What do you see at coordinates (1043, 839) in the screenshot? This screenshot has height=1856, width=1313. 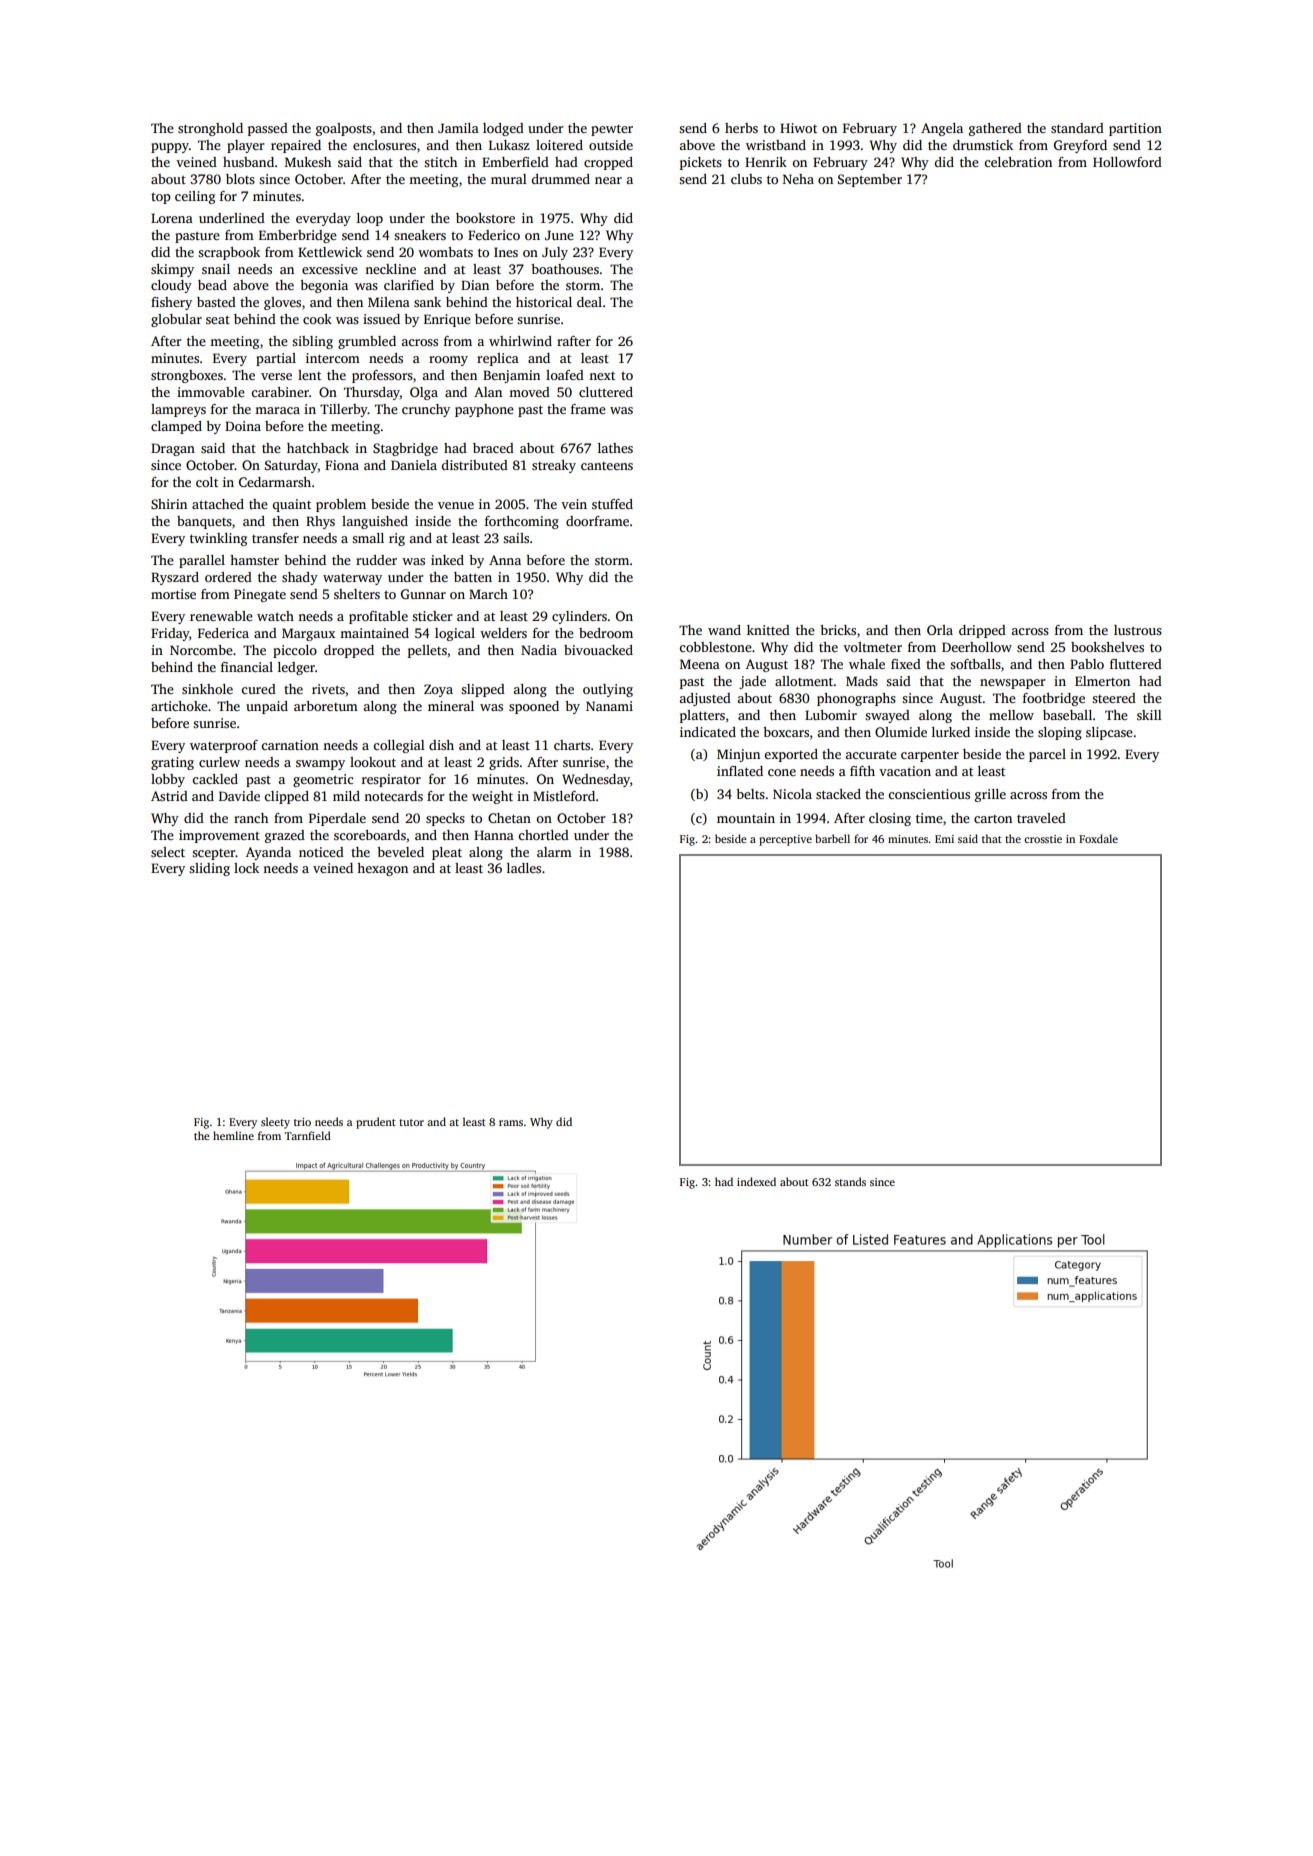 I see `crosstie` at bounding box center [1043, 839].
